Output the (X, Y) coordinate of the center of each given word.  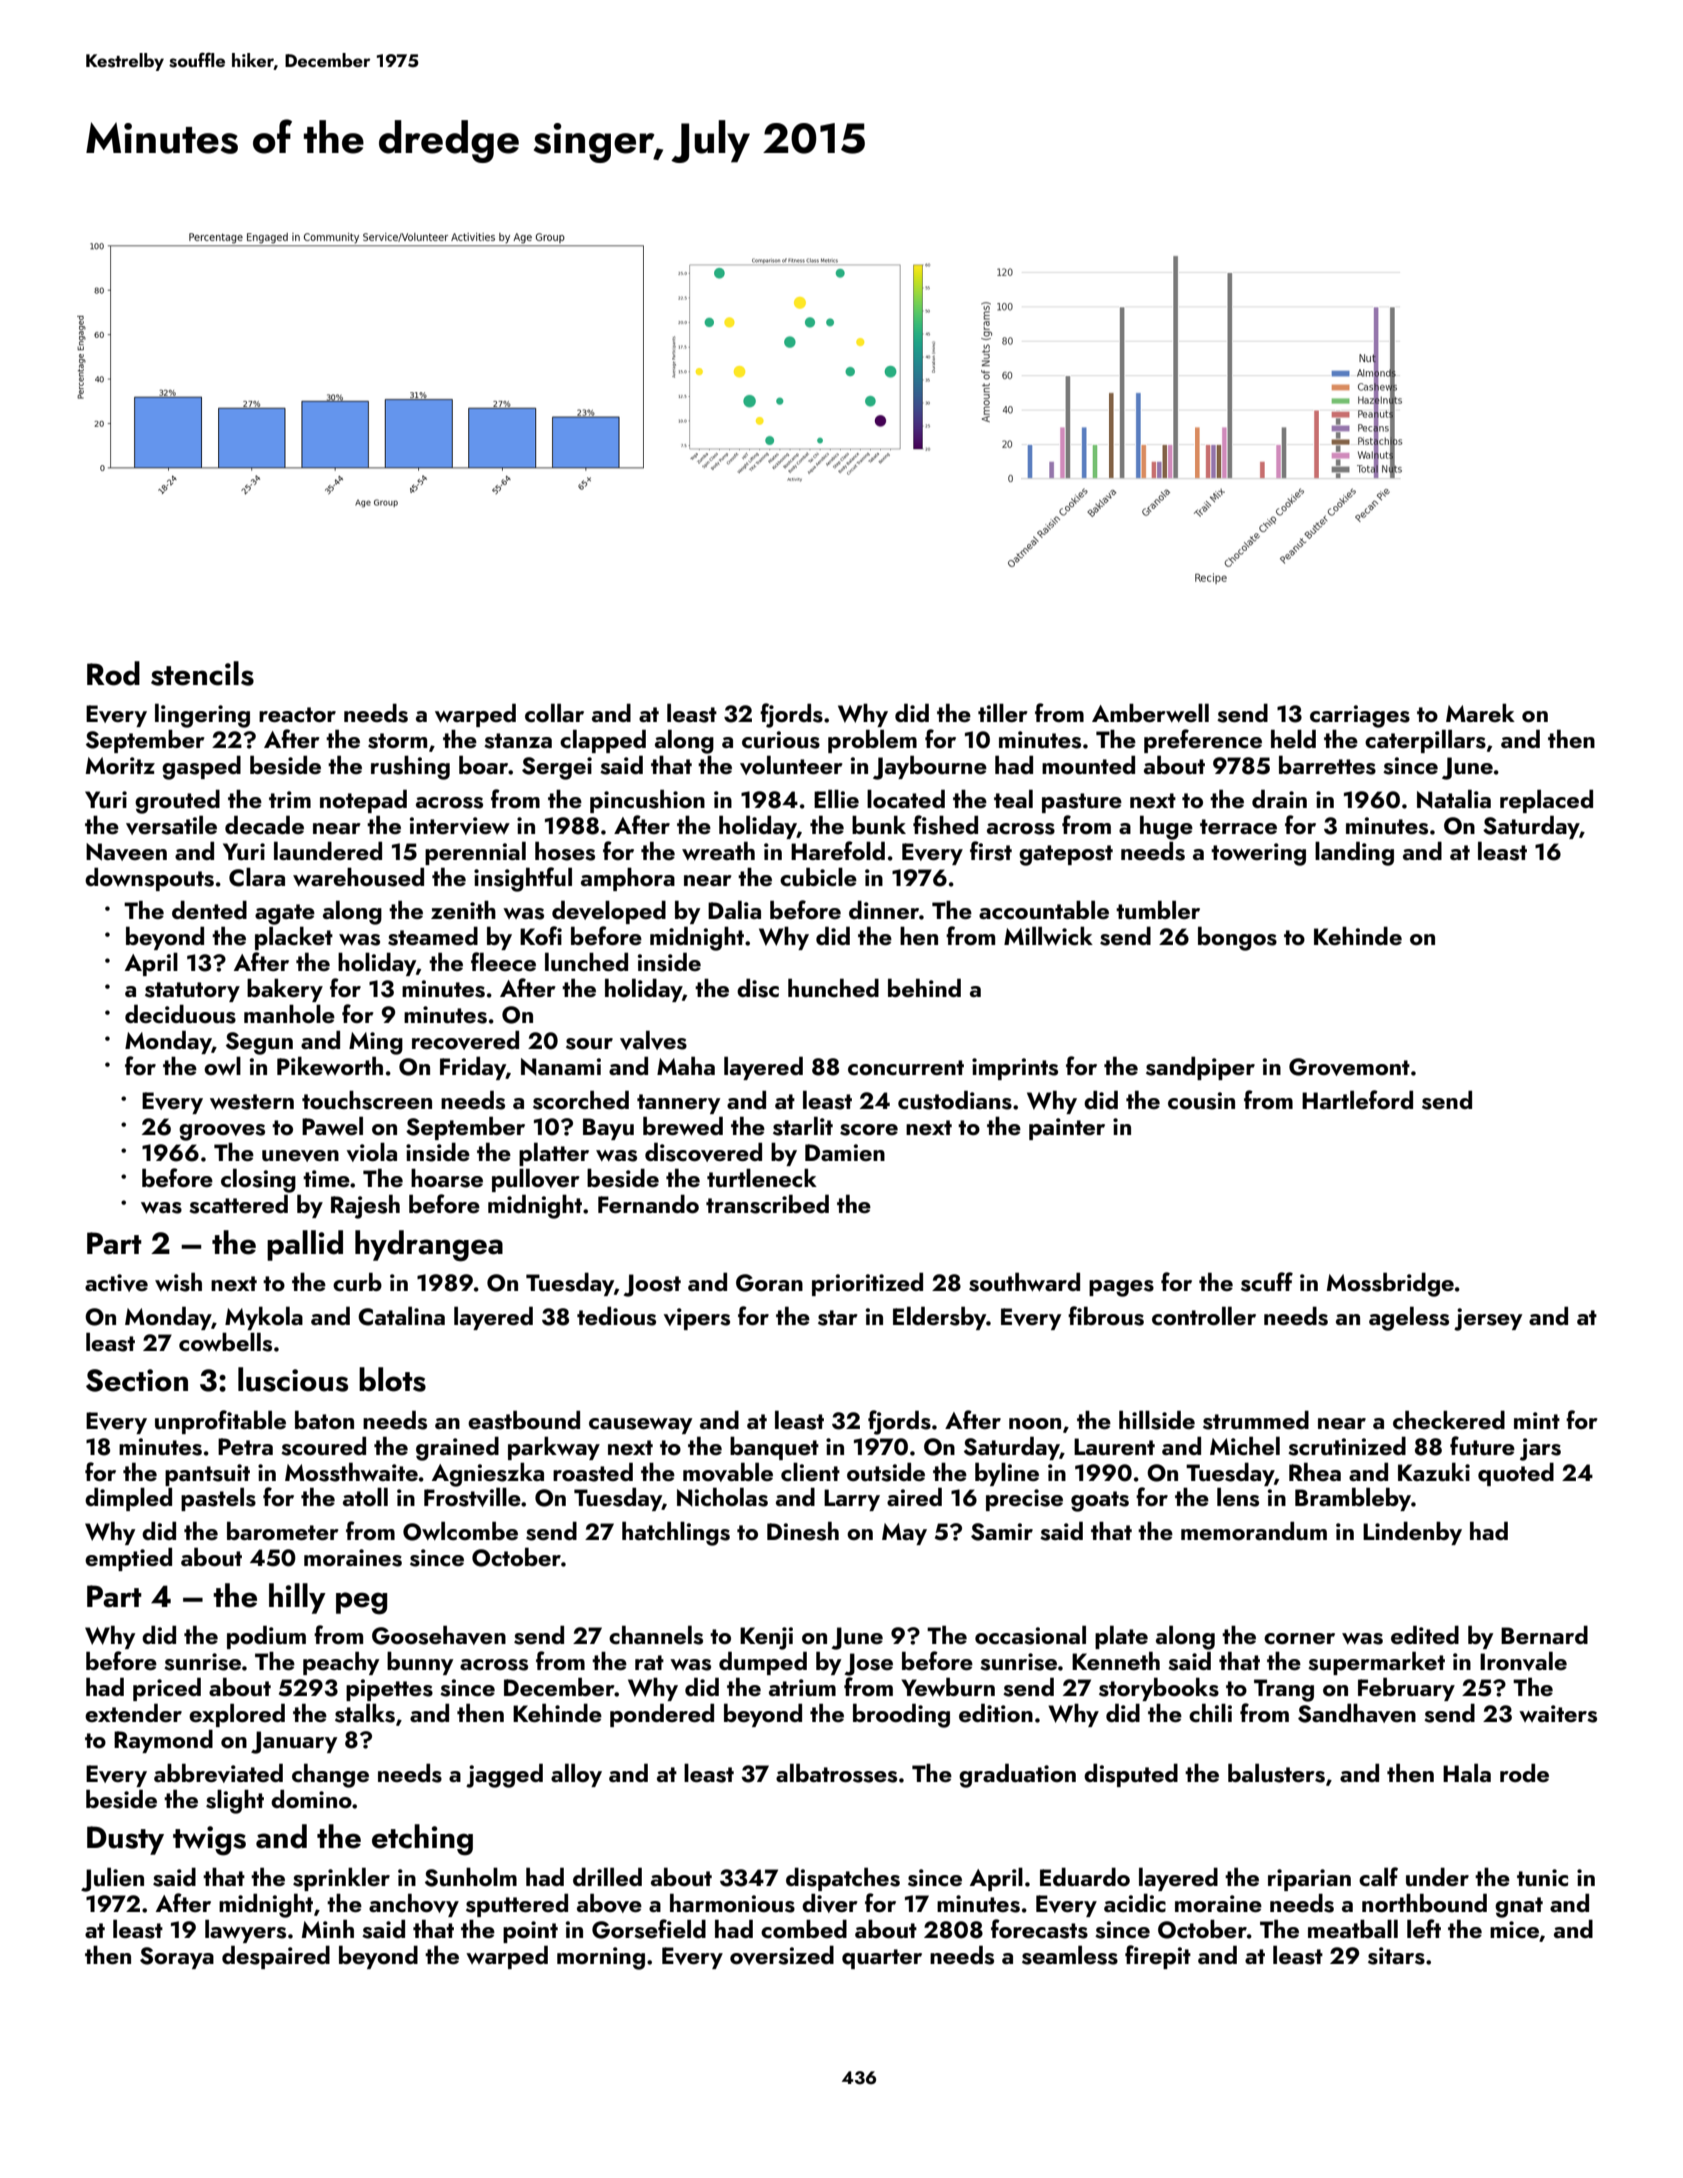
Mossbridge (1390, 1284)
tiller (1003, 712)
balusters (1276, 1773)
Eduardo (1085, 1876)
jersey (1488, 1319)
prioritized (867, 1284)
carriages (1360, 716)
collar (554, 712)
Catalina (401, 1316)
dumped (763, 1663)
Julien (112, 1879)
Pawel (332, 1125)
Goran (769, 1283)
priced (167, 1689)
